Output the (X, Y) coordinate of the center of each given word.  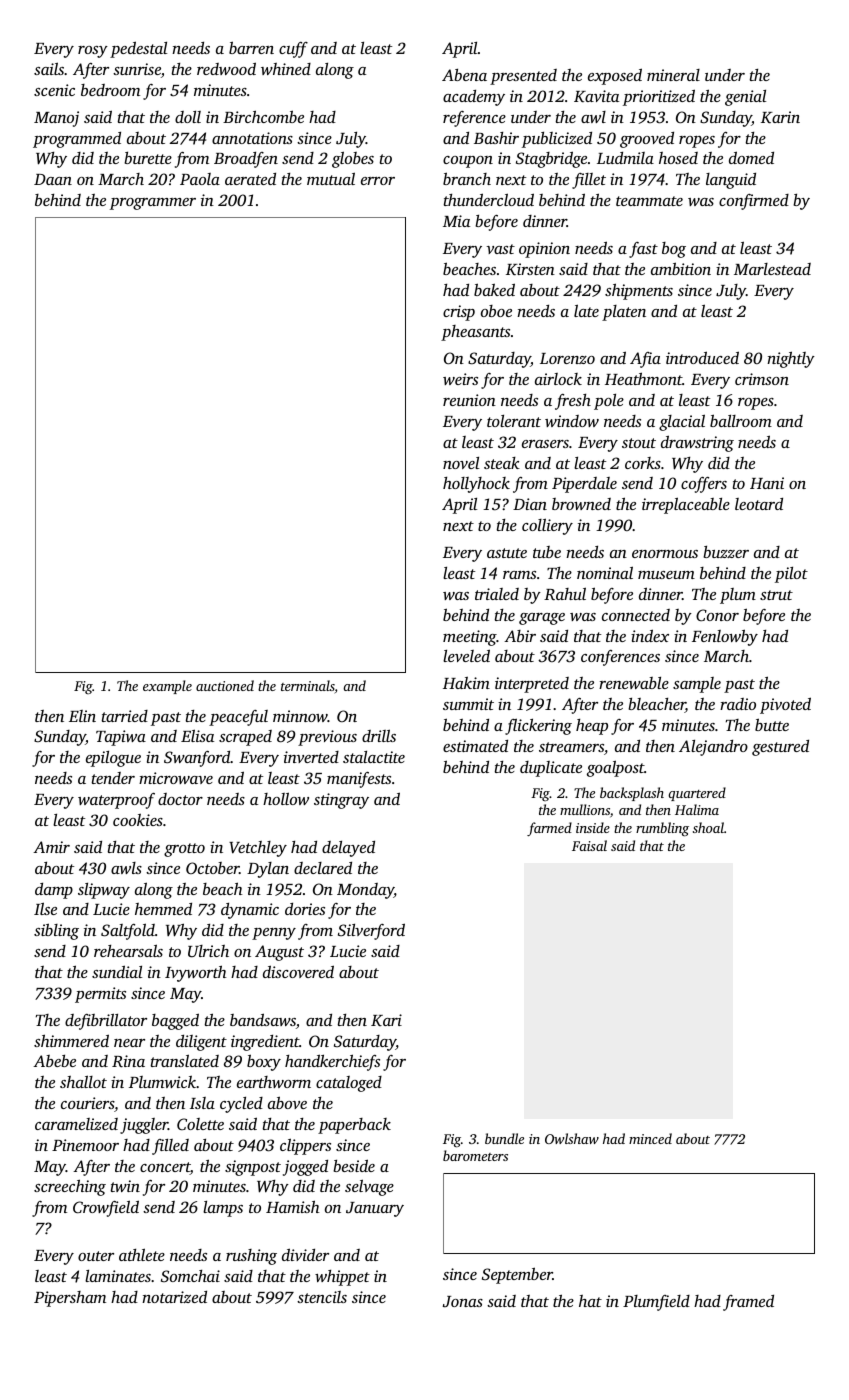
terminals (308, 687)
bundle (504, 1138)
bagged (175, 1021)
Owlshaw (572, 1138)
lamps (223, 1209)
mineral (673, 75)
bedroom (110, 90)
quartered (697, 794)
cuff (293, 50)
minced (650, 1138)
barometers (475, 1155)
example (167, 687)
